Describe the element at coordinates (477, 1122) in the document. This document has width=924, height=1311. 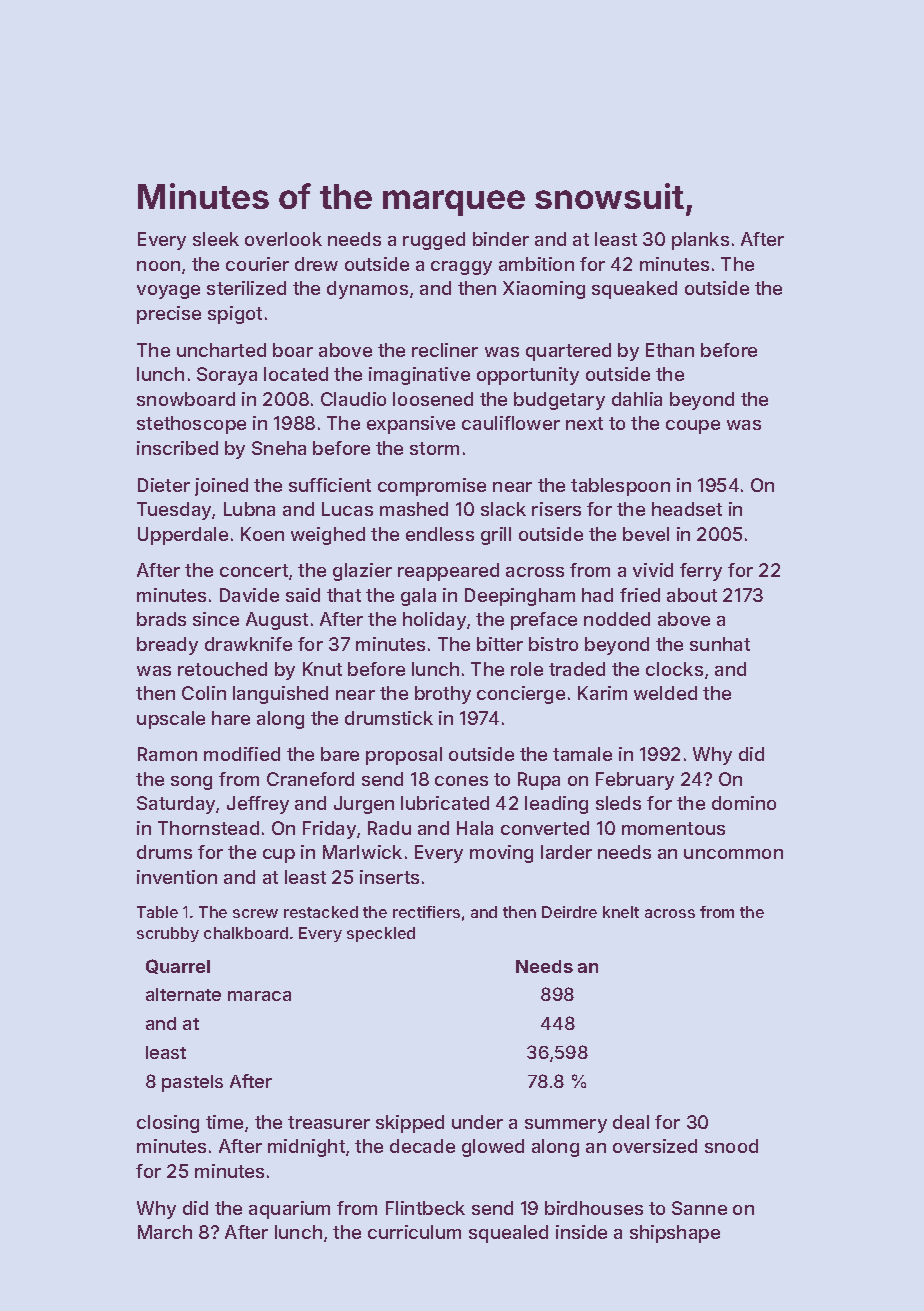
I see `under` at that location.
